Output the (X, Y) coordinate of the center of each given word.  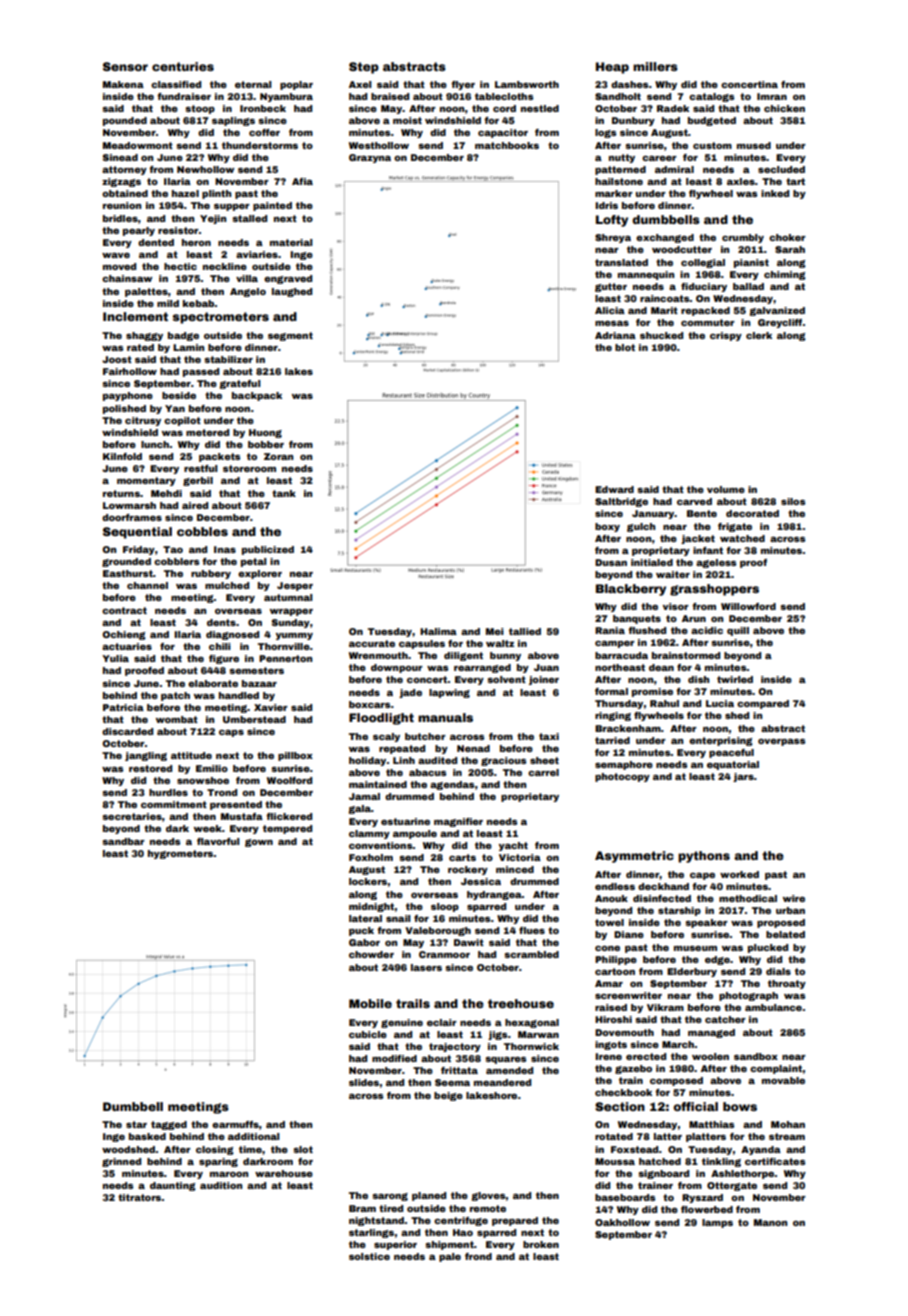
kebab (199, 303)
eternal (253, 84)
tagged (169, 1125)
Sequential (137, 533)
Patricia (123, 707)
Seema (452, 1082)
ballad (748, 286)
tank (284, 493)
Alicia (610, 310)
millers (655, 66)
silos (793, 501)
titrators (140, 1197)
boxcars (370, 704)
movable (783, 1080)
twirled (735, 679)
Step (364, 68)
